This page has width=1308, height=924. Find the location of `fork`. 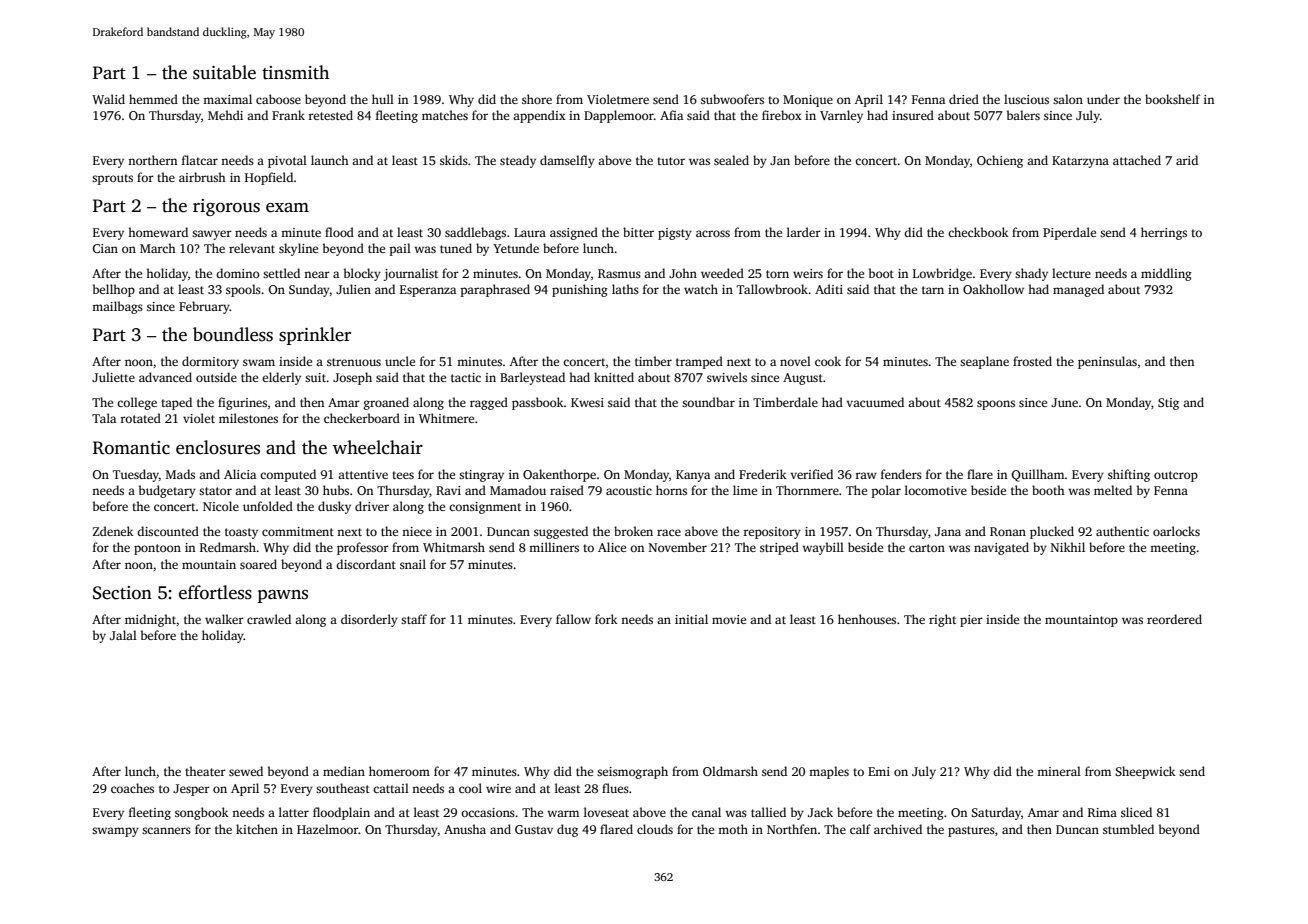

fork is located at coordinates (606, 619).
